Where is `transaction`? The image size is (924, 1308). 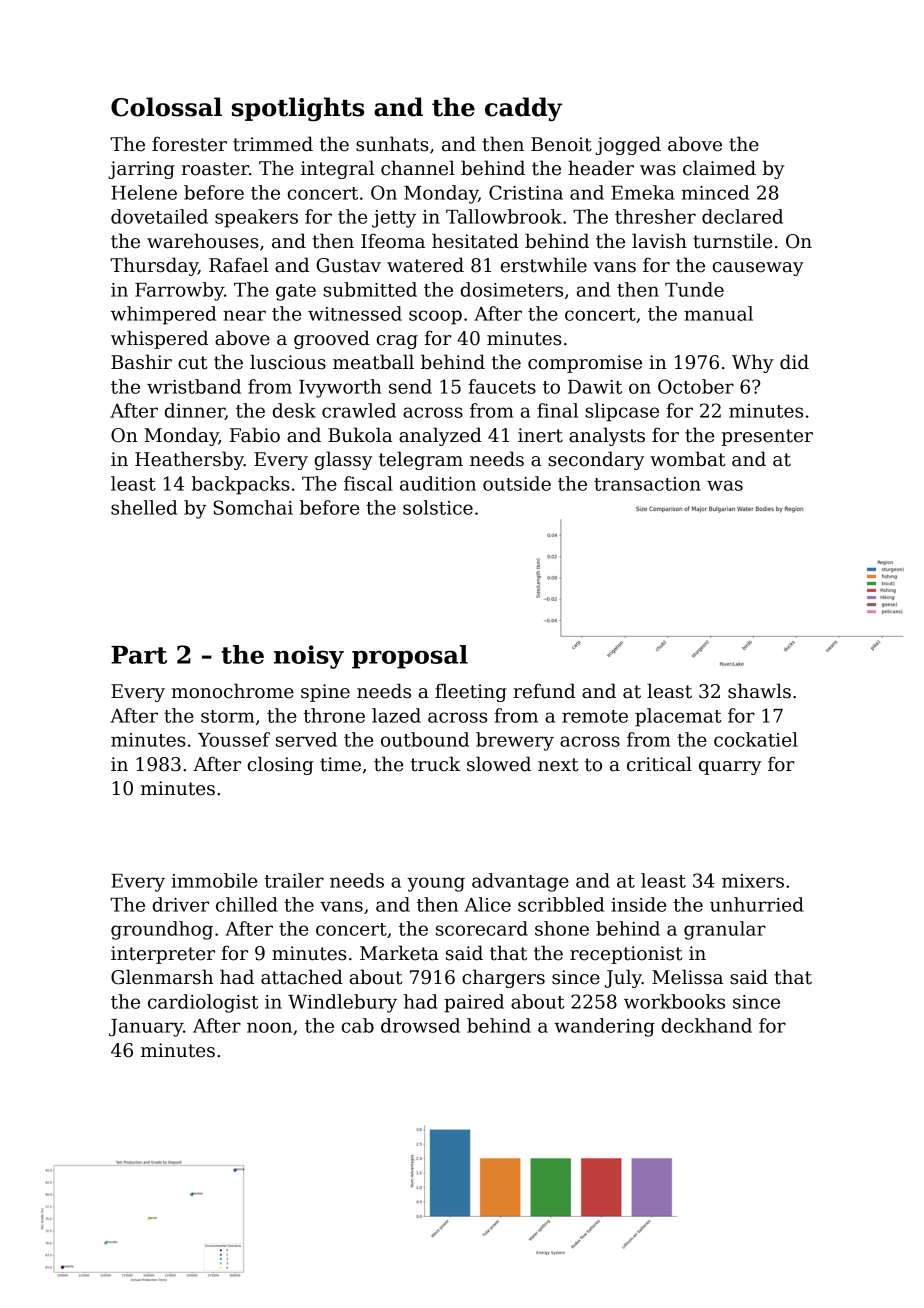
transaction is located at coordinates (647, 484).
